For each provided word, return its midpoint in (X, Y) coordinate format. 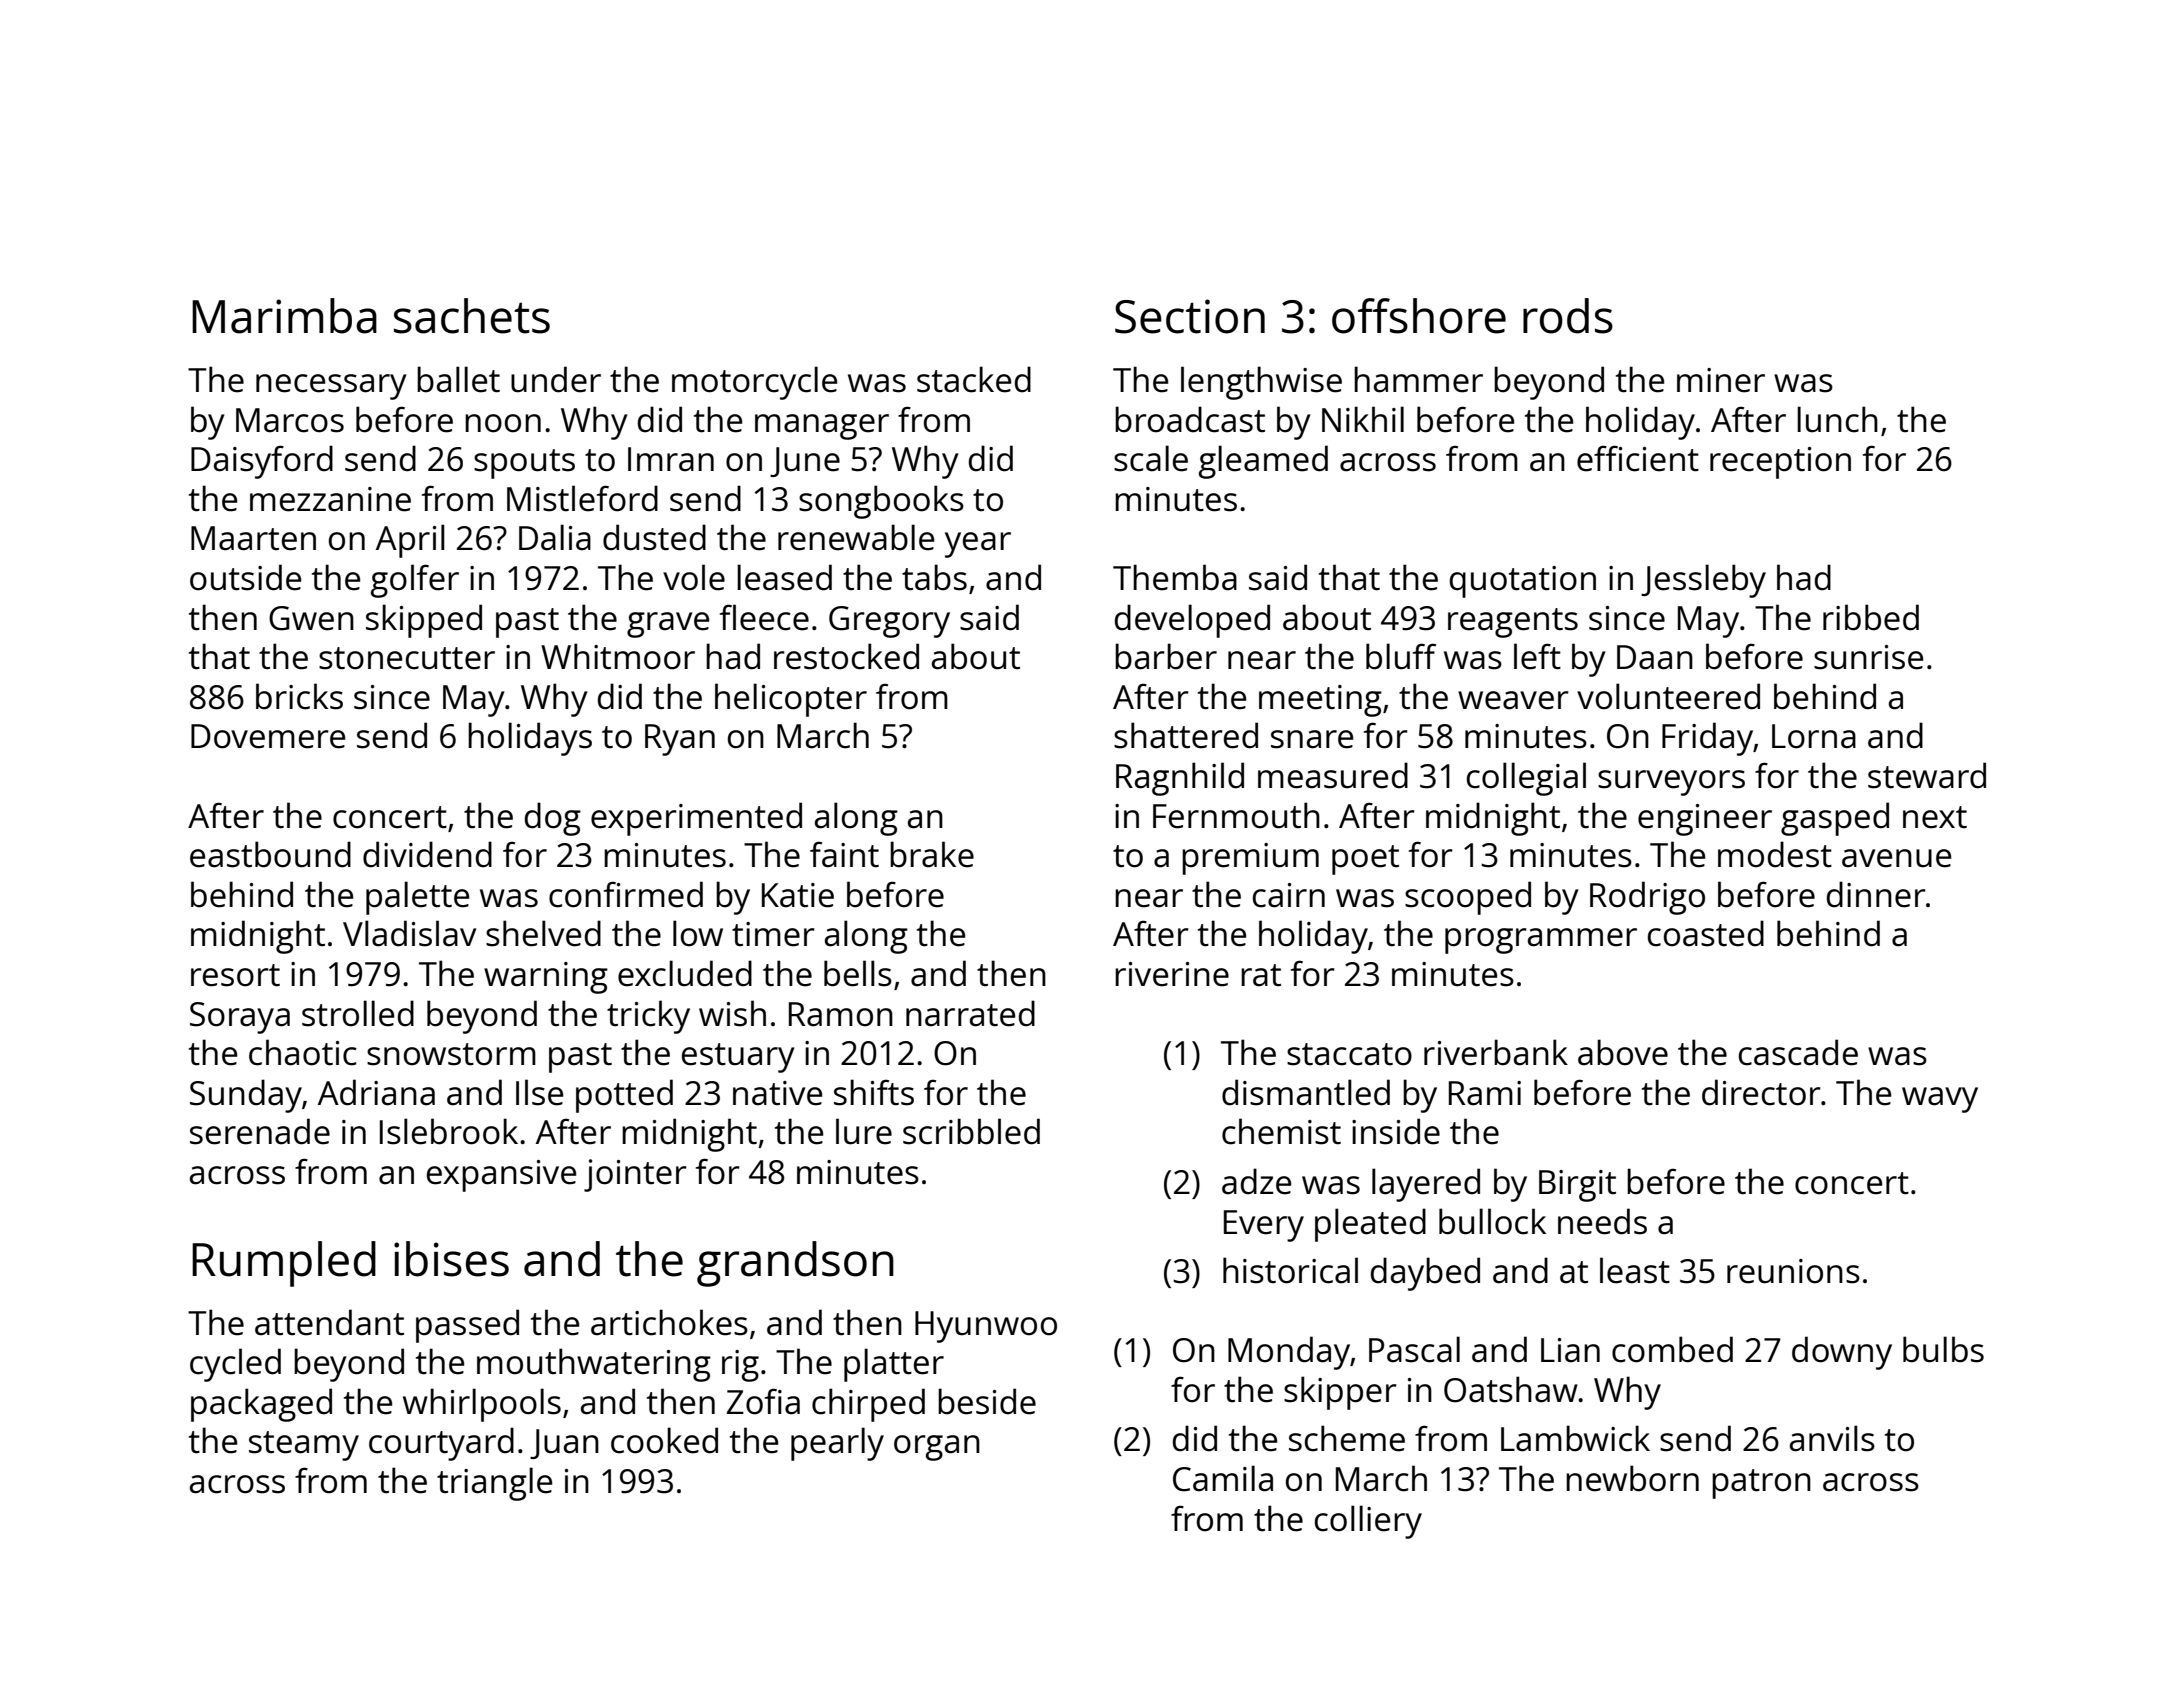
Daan (1655, 657)
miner (1721, 380)
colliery (1368, 1522)
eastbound (270, 854)
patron (1761, 1484)
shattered (1186, 735)
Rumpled (284, 1264)
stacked (974, 379)
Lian (1570, 1350)
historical (1290, 1270)
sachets (472, 316)
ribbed (1871, 617)
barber (1166, 656)
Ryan (680, 740)
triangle (494, 1484)
